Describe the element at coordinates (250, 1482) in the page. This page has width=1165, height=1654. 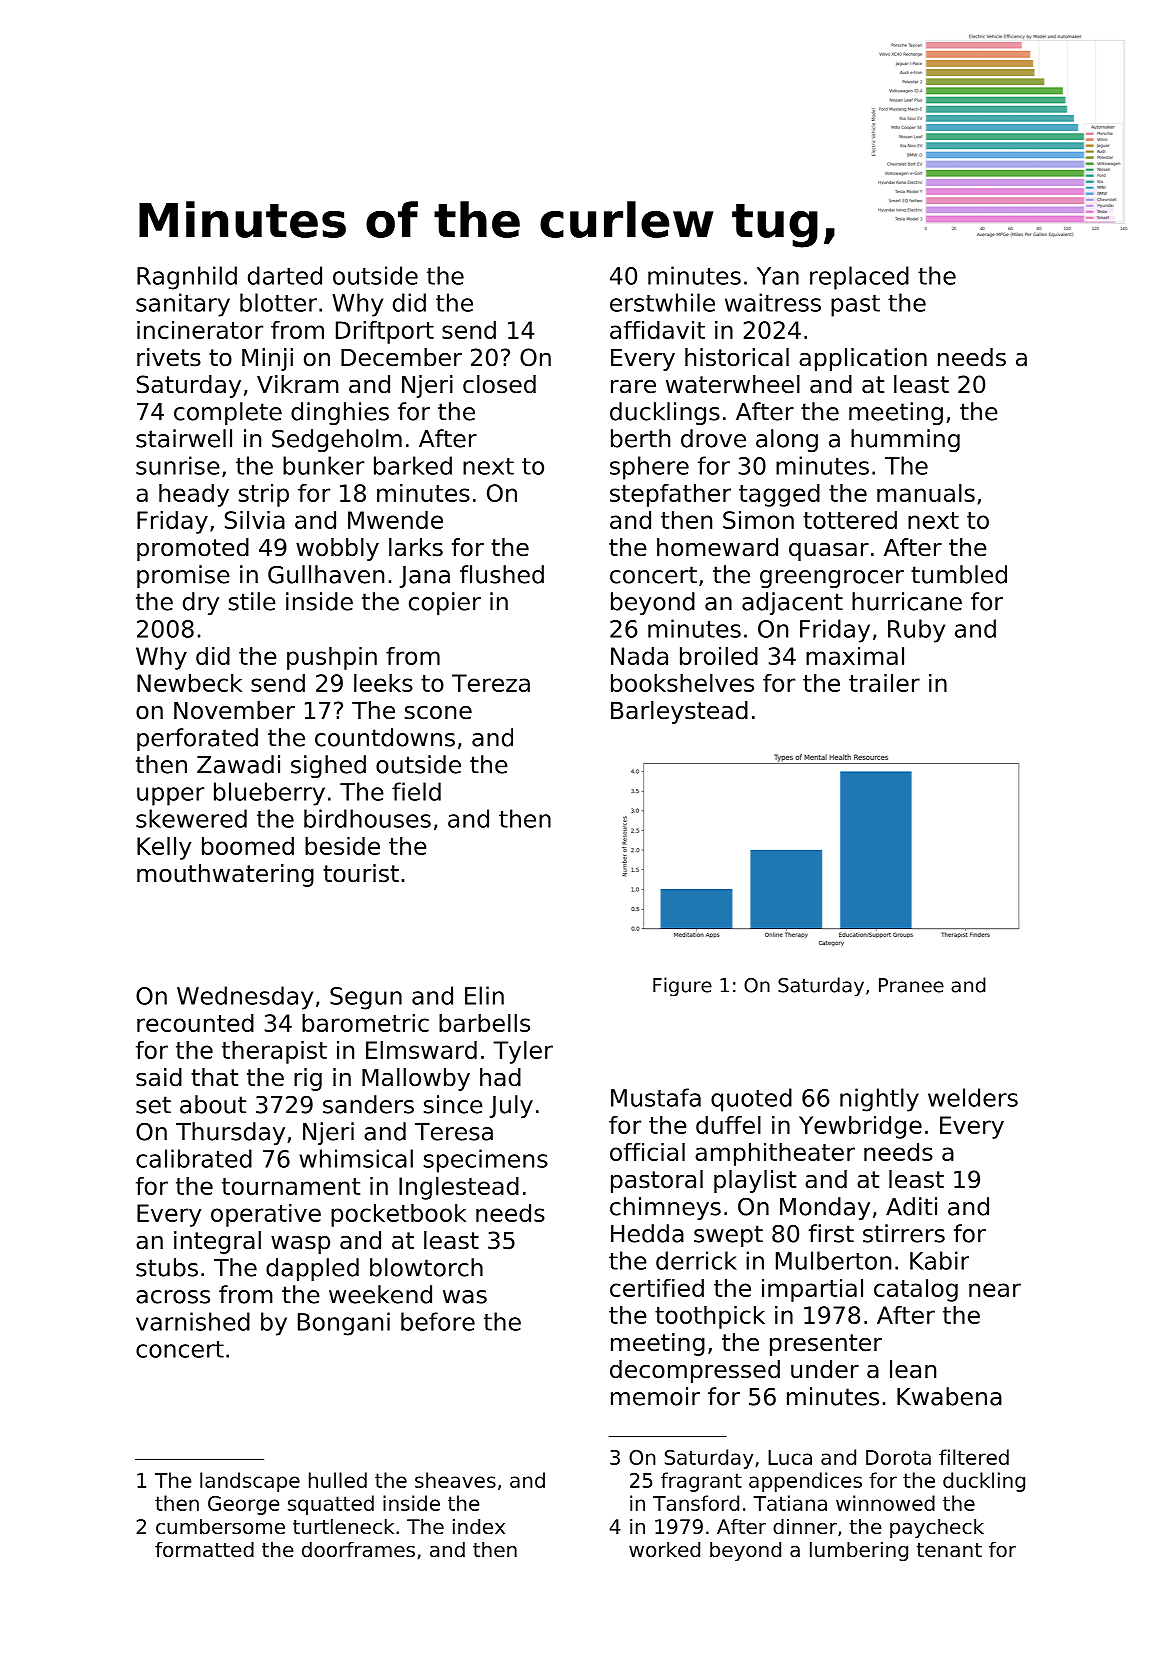
I see `landscape` at that location.
